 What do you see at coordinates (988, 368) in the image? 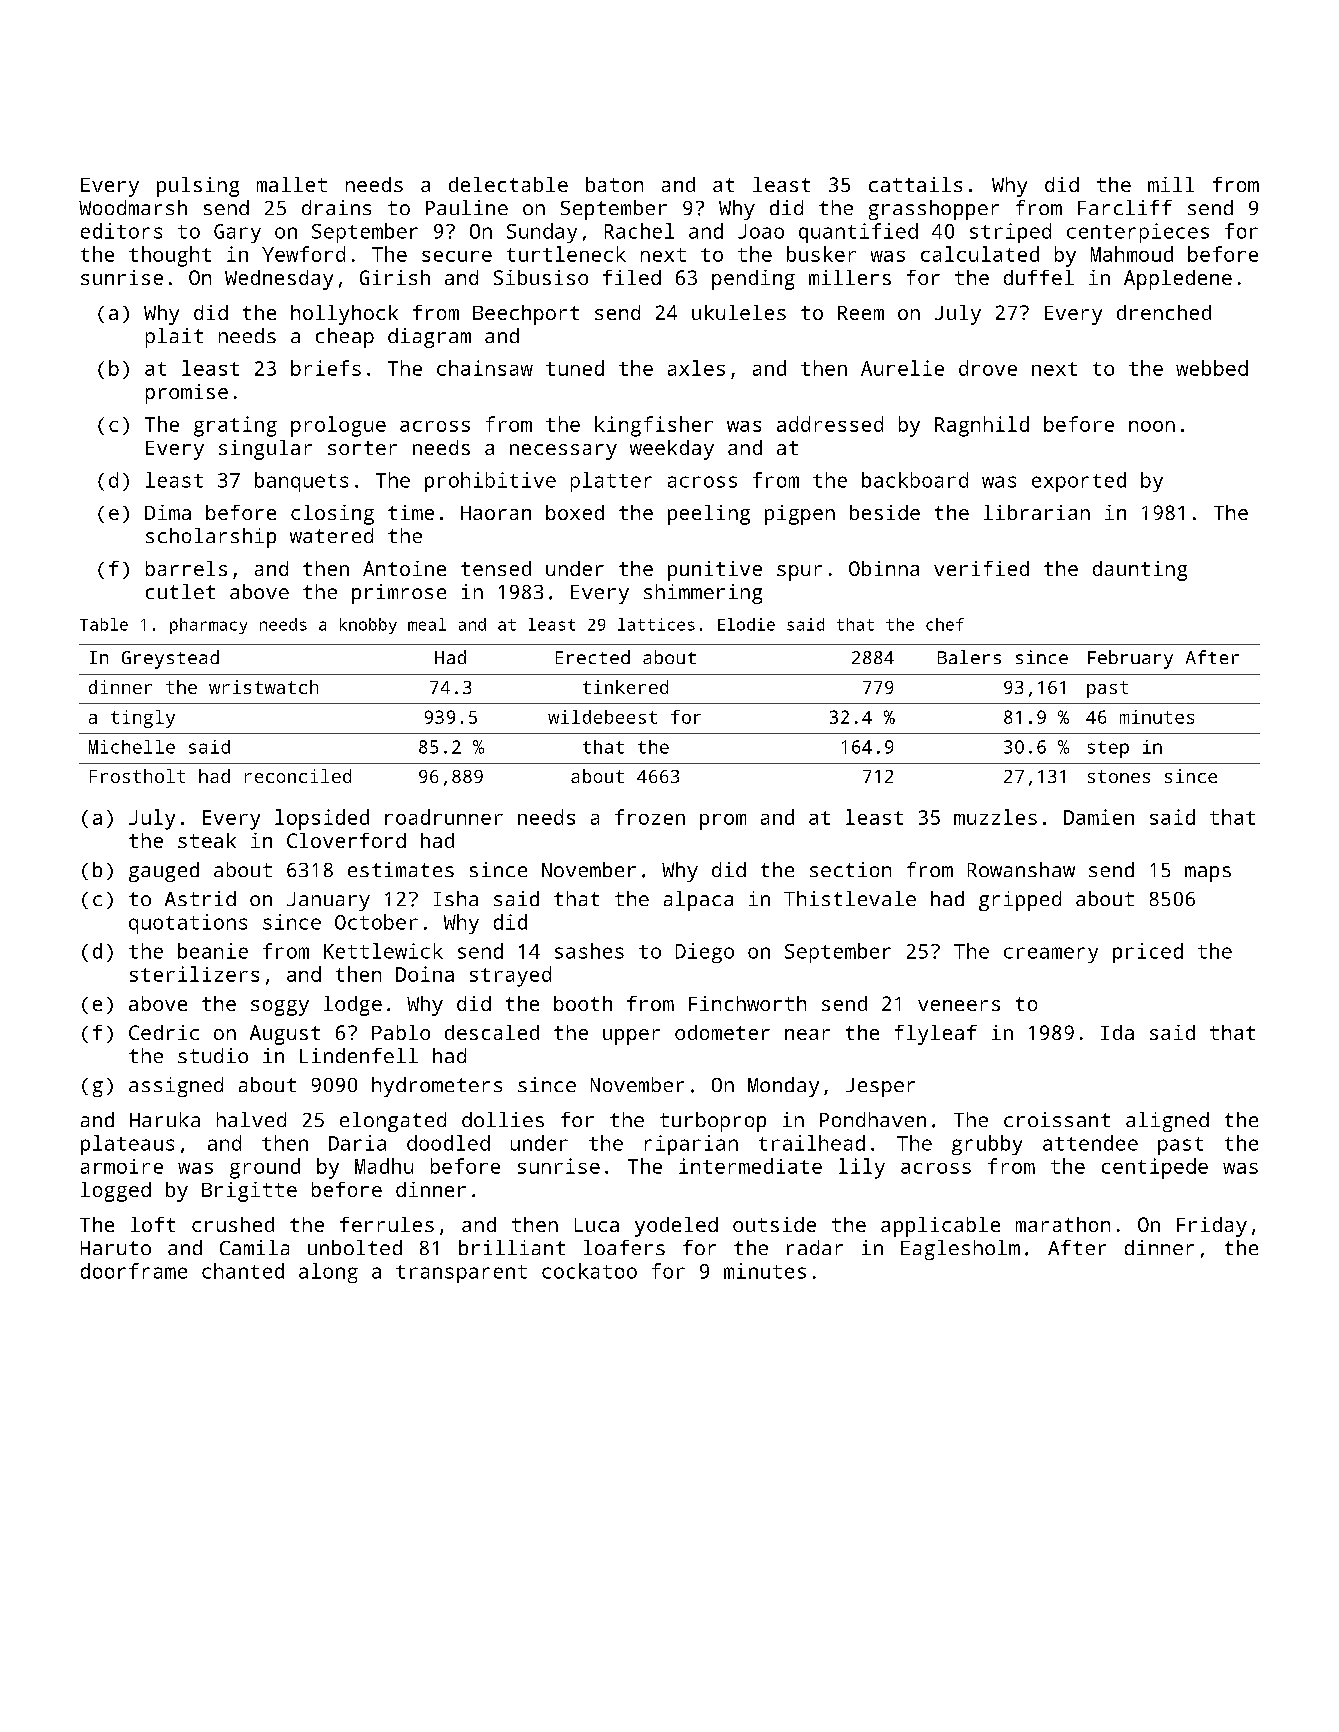
I see `drove` at bounding box center [988, 368].
